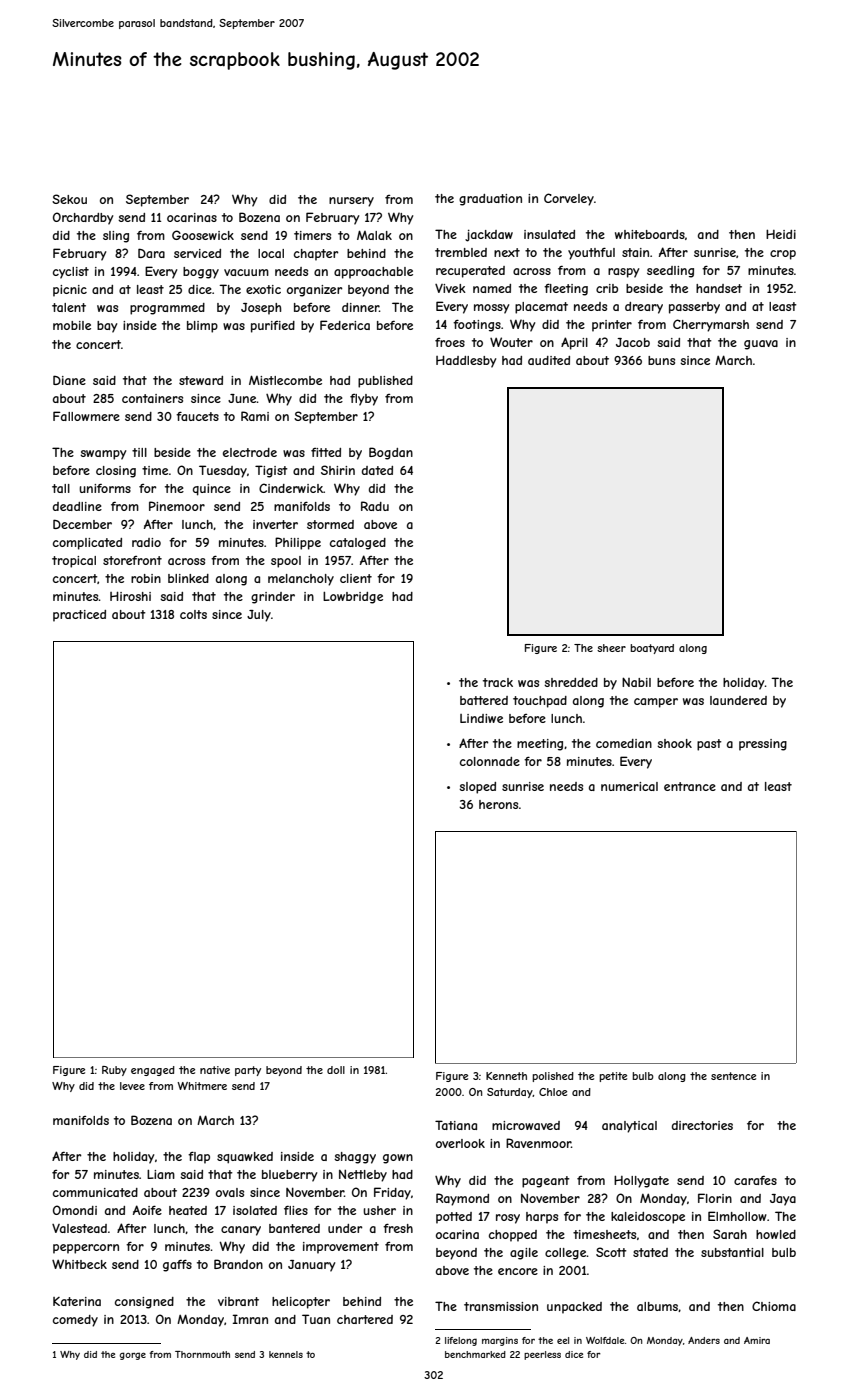  What do you see at coordinates (193, 614) in the document?
I see `colts` at bounding box center [193, 614].
